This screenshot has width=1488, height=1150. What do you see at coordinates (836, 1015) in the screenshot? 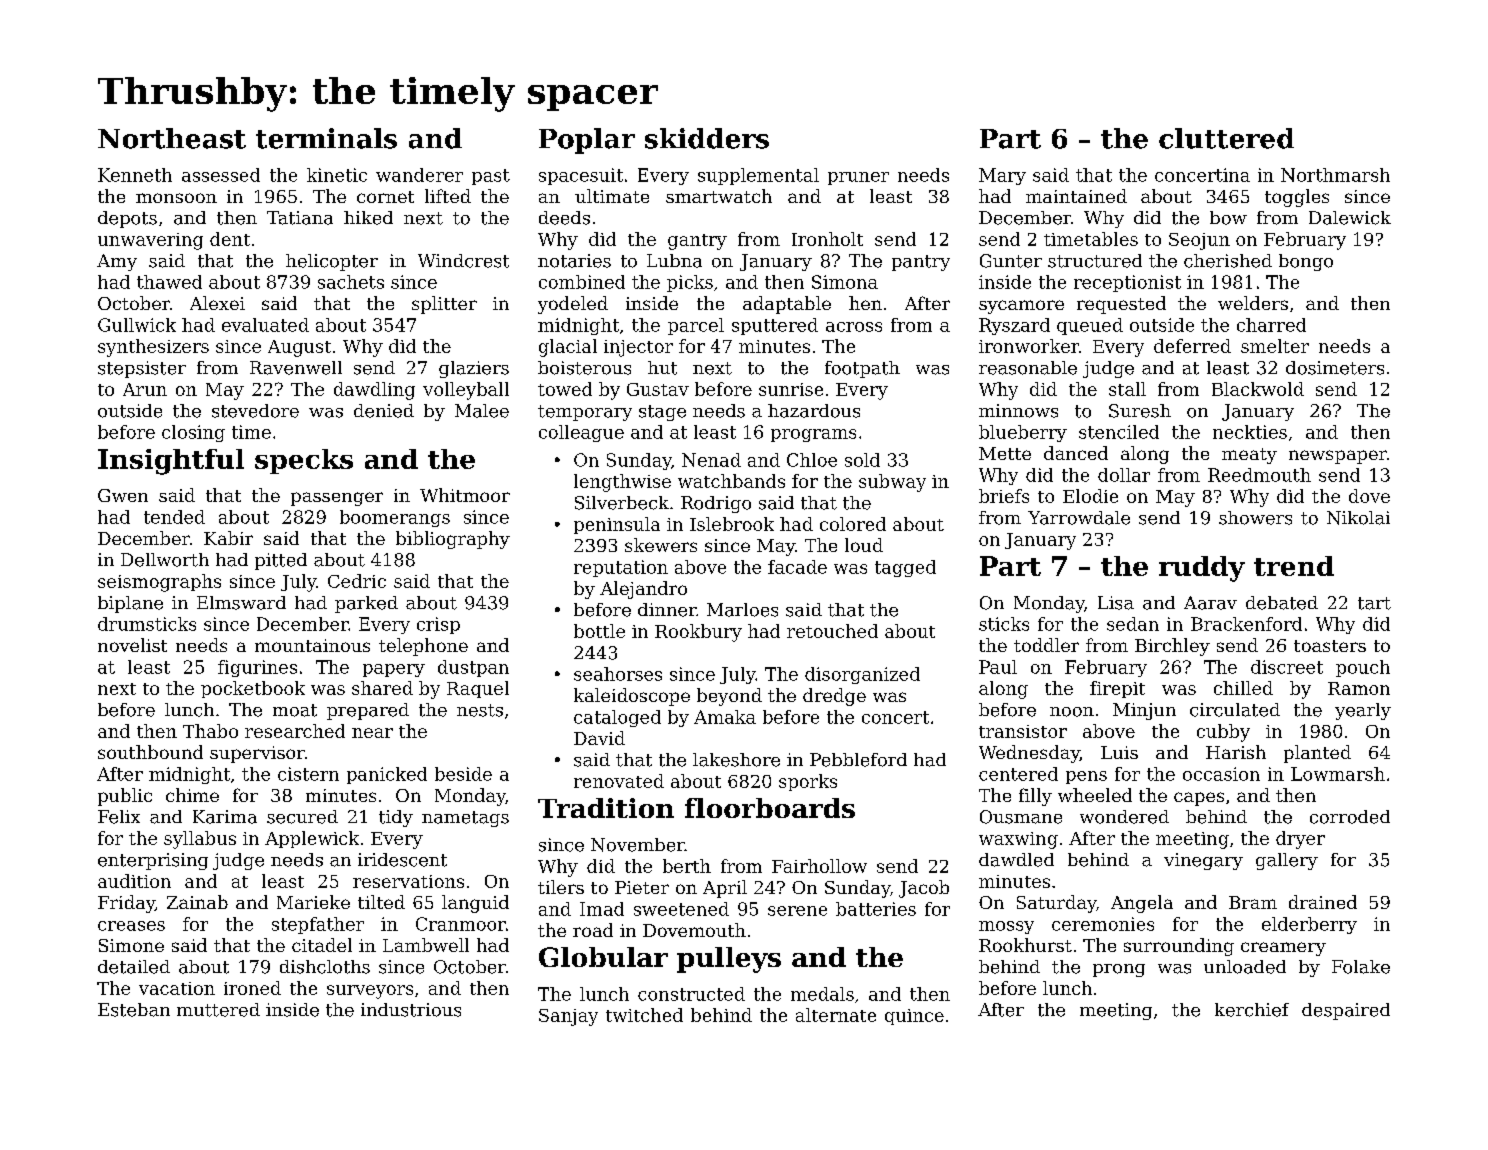
I see `alternate` at bounding box center [836, 1015].
